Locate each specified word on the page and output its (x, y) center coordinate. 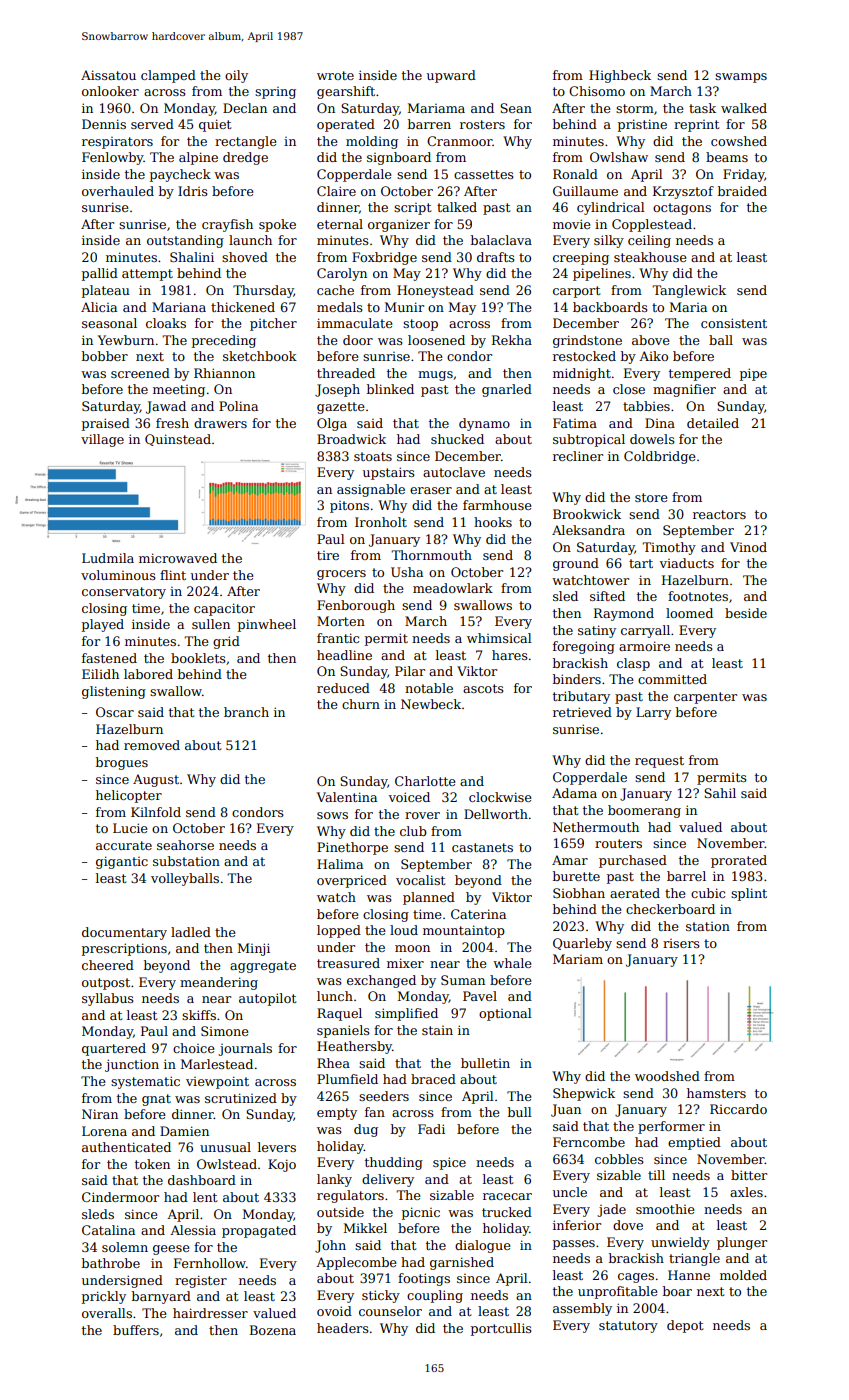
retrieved (582, 712)
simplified (406, 1014)
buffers (136, 1330)
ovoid (334, 1311)
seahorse (185, 845)
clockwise (500, 797)
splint (749, 894)
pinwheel (267, 625)
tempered (700, 374)
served (152, 124)
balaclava (501, 240)
